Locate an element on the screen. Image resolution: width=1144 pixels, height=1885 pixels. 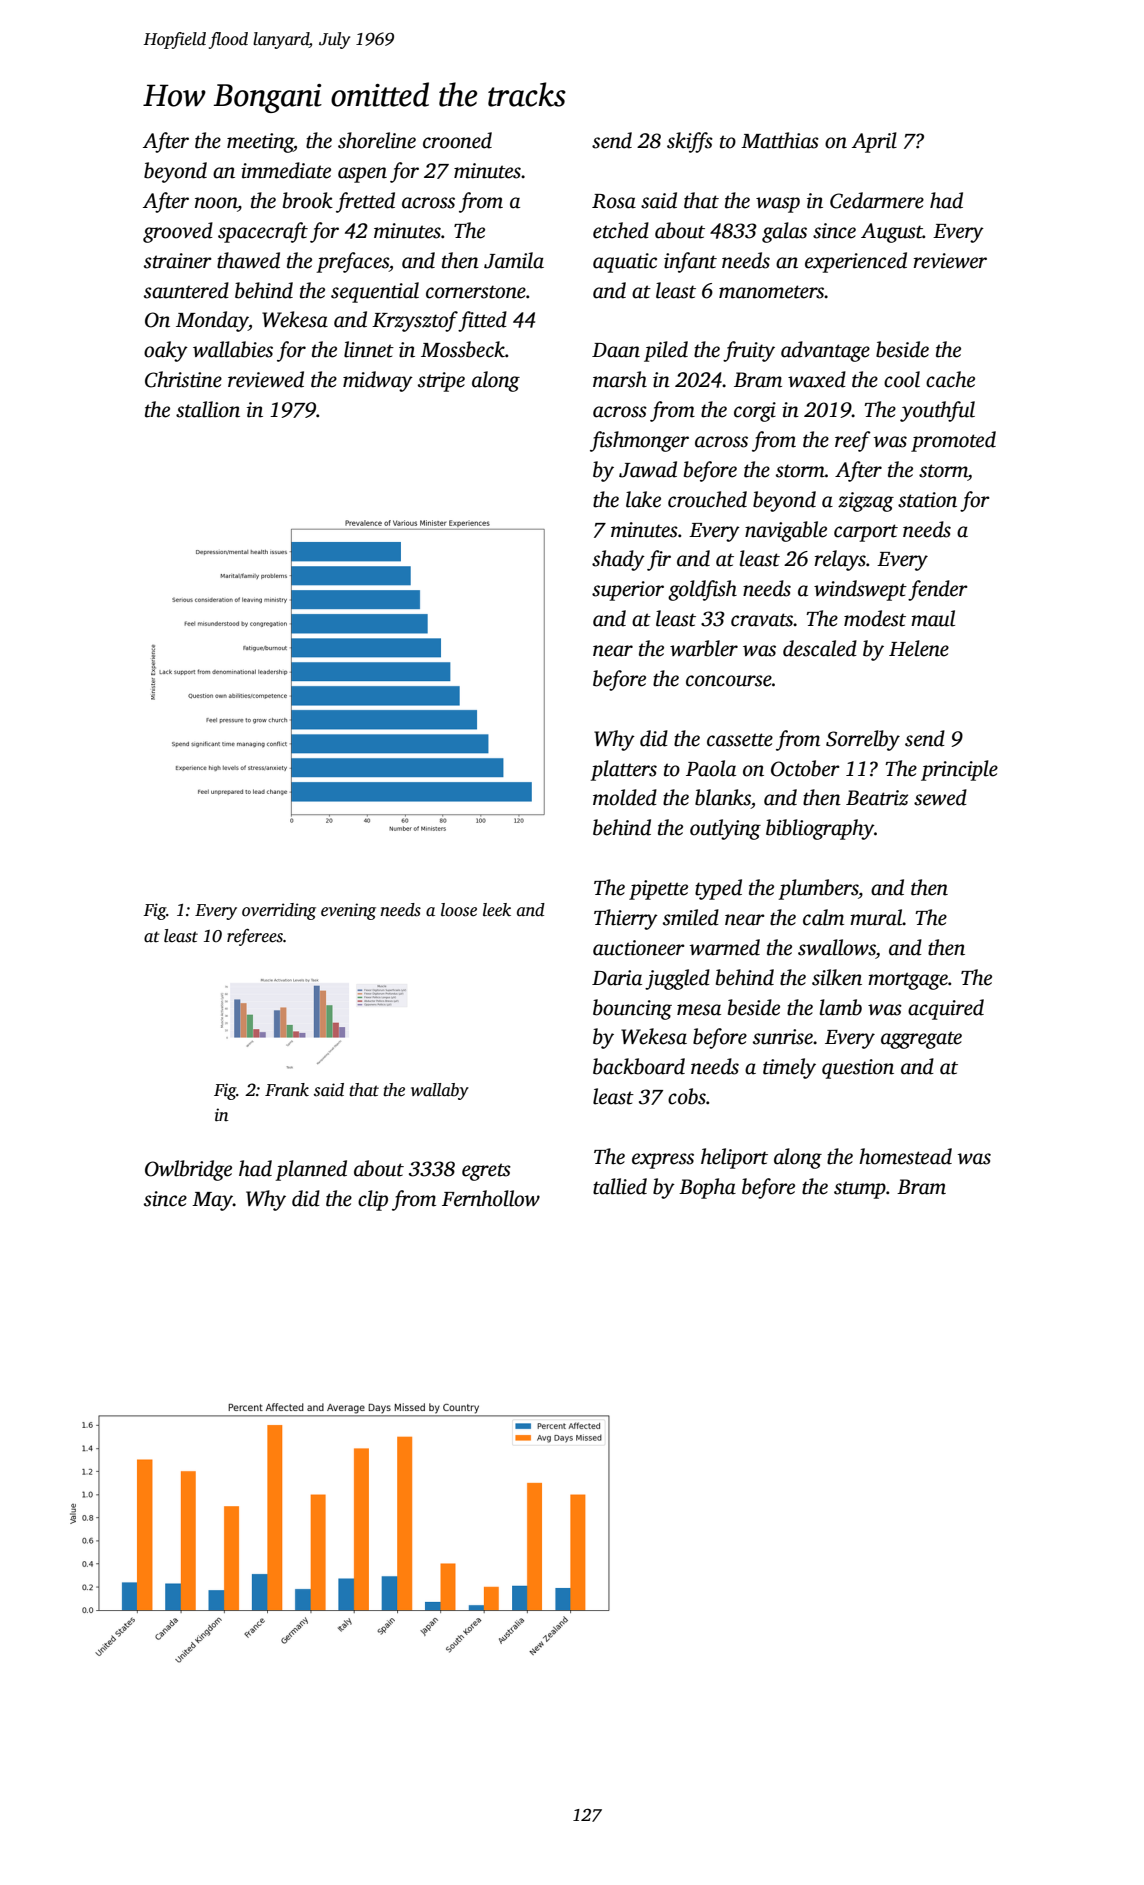
carport is located at coordinates (866, 533).
